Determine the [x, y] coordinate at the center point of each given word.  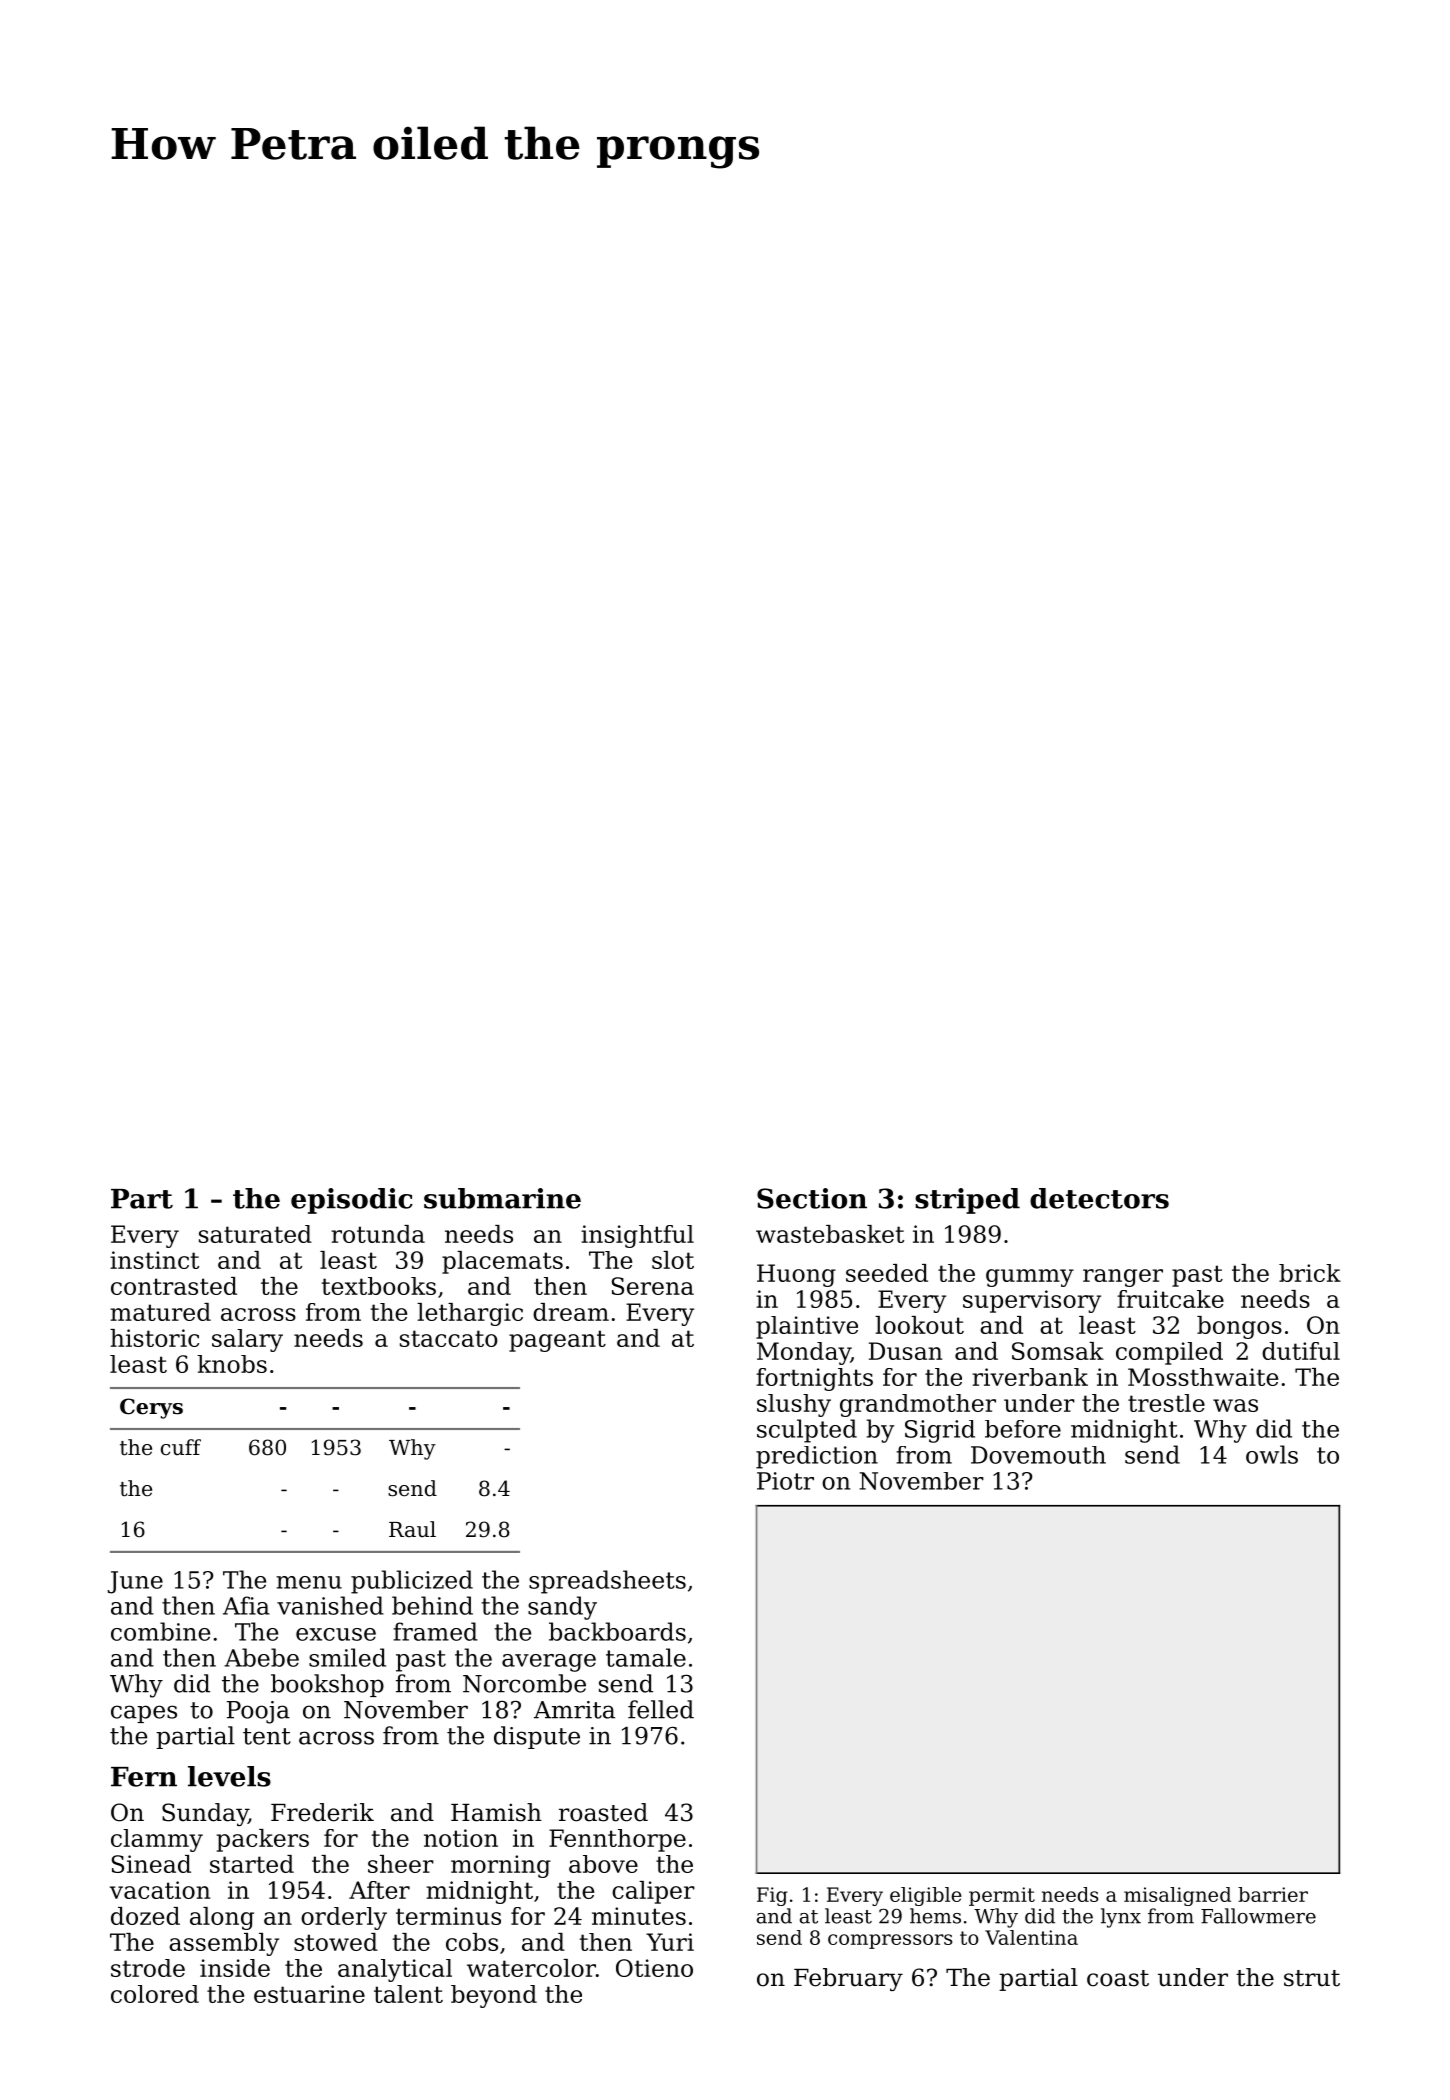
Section [812, 1198]
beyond [494, 1996]
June [135, 1582]
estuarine [309, 1994]
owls [1272, 1454]
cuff [181, 1447]
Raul [412, 1529]
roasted [603, 1812]
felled [661, 1709]
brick [1310, 1273]
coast [1118, 1978]
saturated [255, 1234]
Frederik [322, 1812]
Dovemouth [1038, 1455]
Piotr [785, 1481]
